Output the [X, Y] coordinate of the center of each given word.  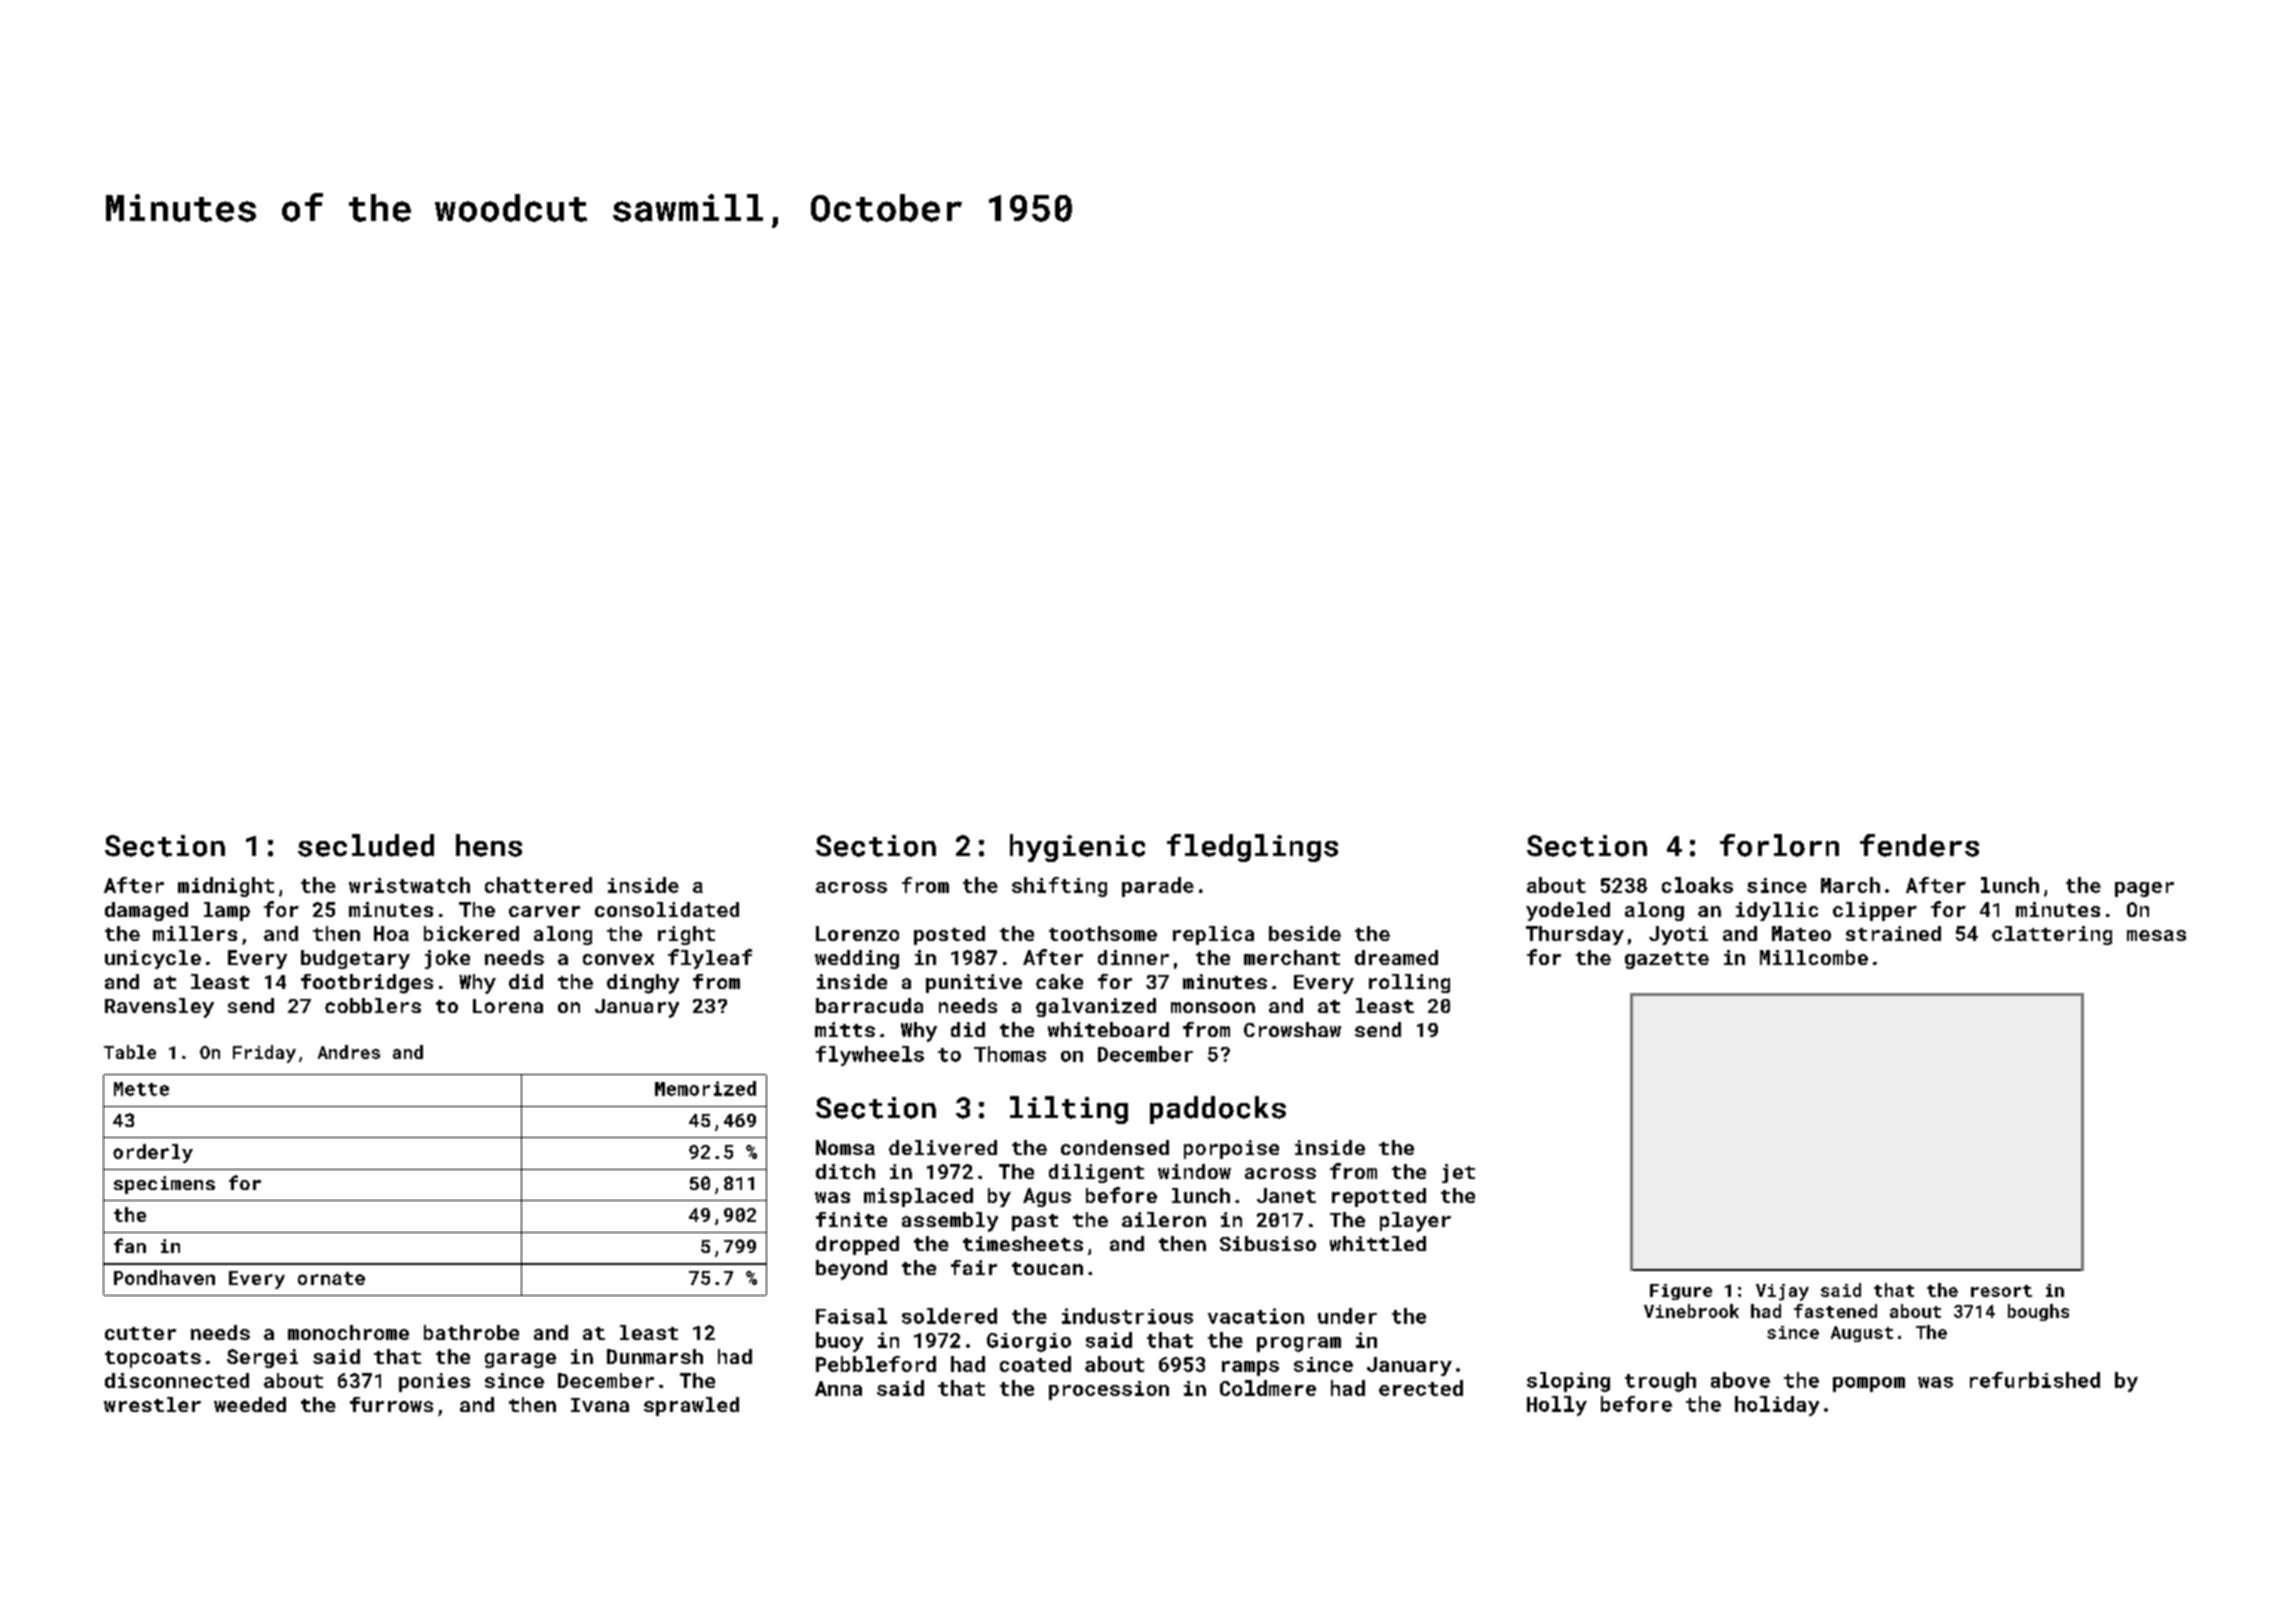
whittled [1378, 1243]
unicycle [153, 959]
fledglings [1252, 848]
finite [851, 1219]
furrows [391, 1404]
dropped [857, 1245]
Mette [141, 1089]
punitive [974, 983]
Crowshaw [1292, 1029]
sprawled [691, 1406]
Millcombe [1814, 957]
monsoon [1213, 1007]
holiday [1777, 1406]
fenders [1919, 845]
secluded [366, 845]
